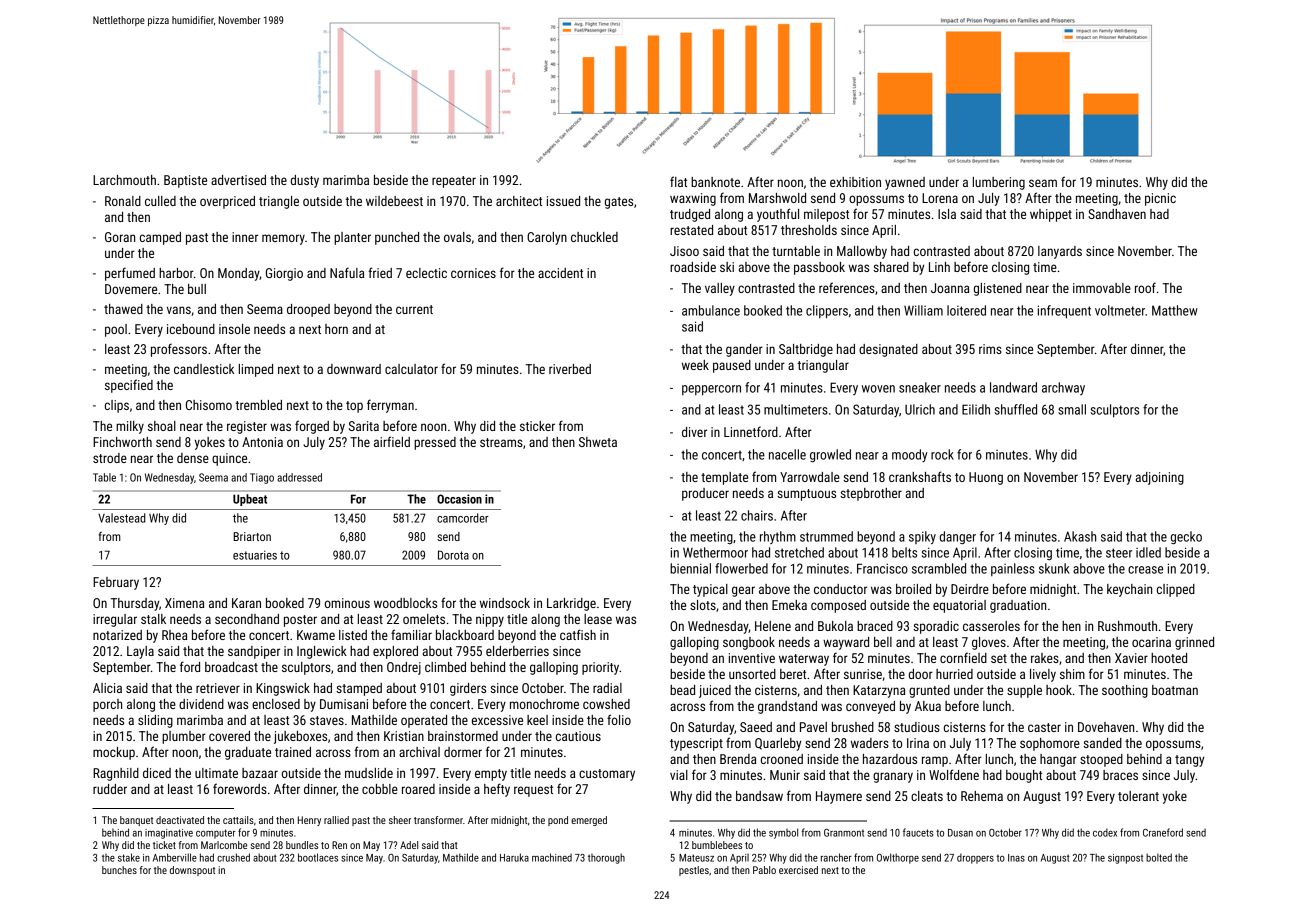 This document has width=1308, height=924. I want to click on machined, so click(552, 857).
